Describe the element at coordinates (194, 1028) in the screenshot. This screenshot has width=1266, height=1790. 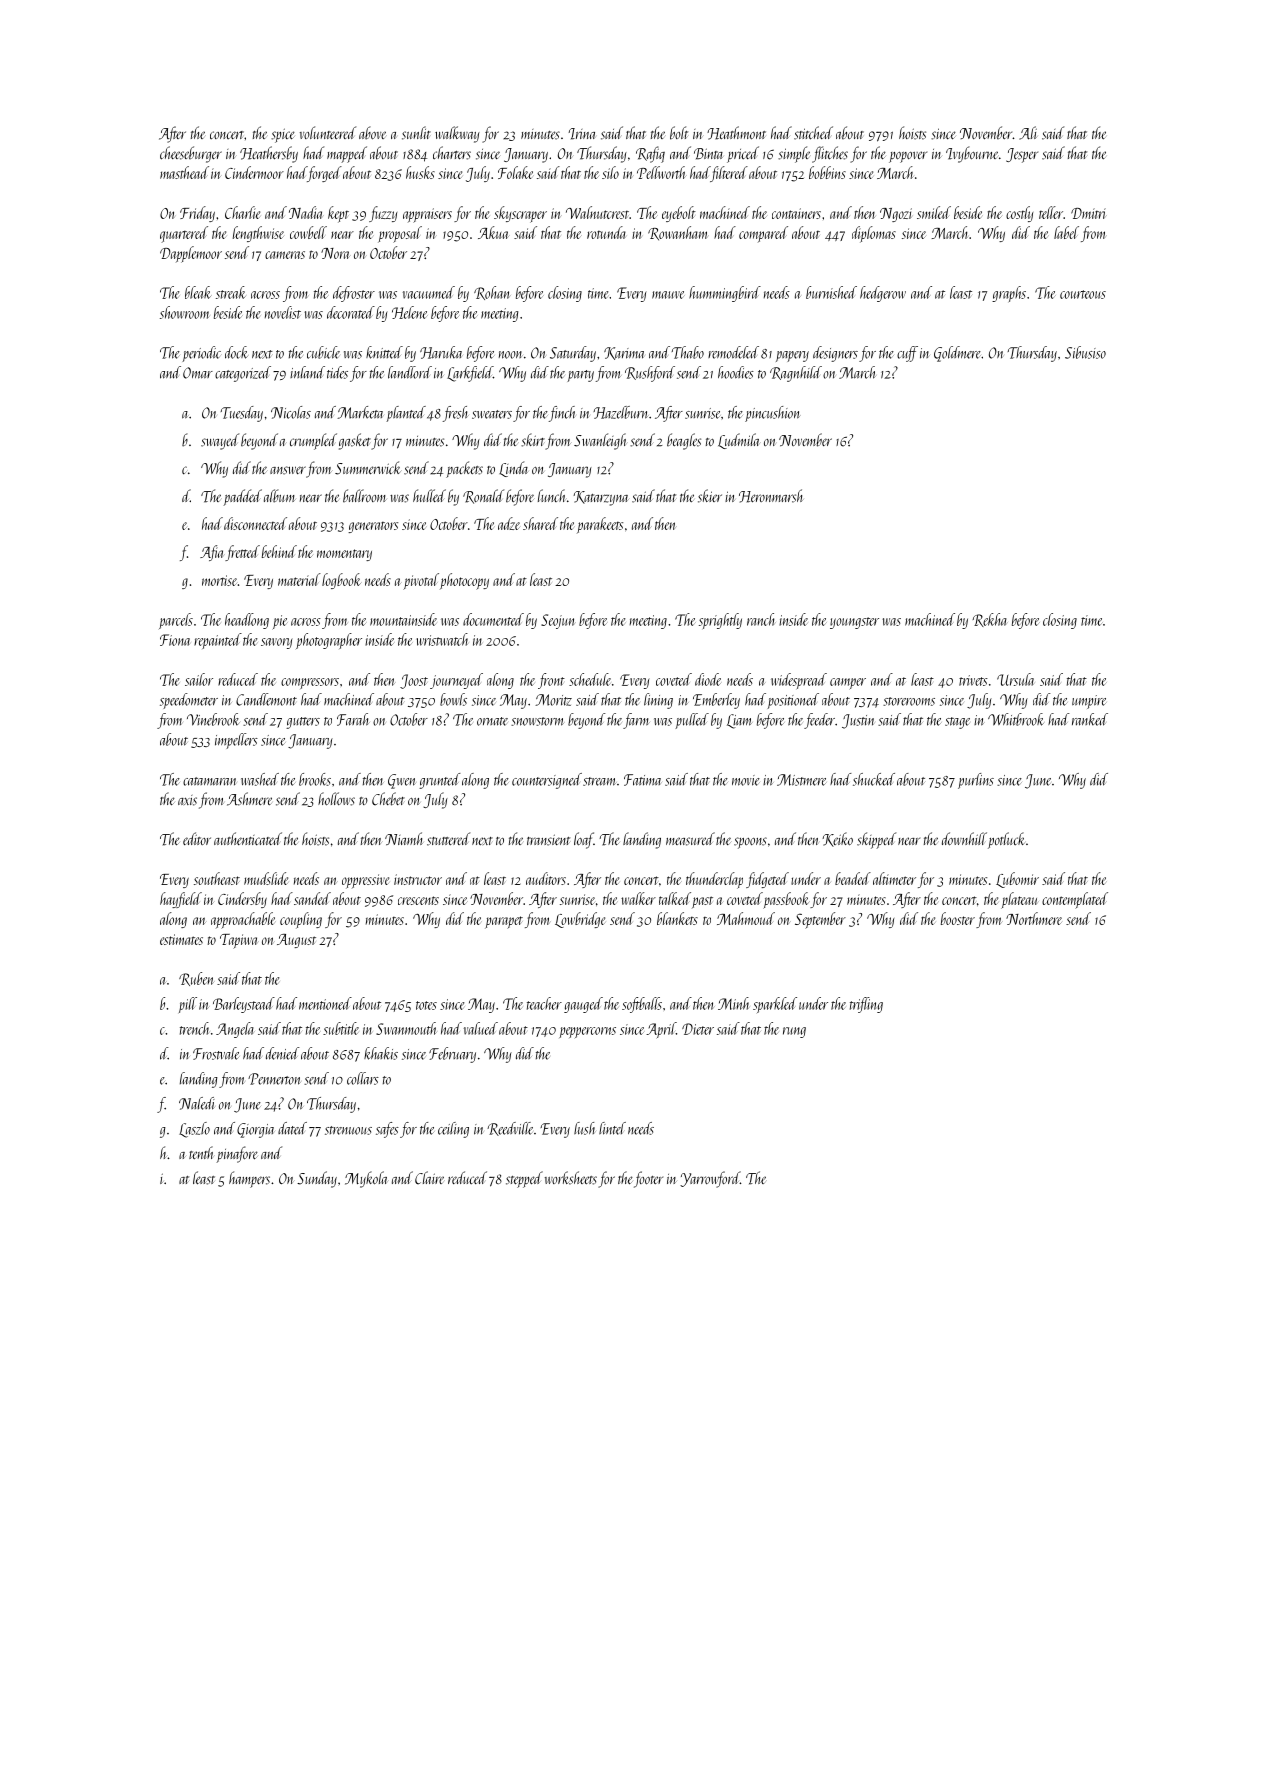
I see `trench` at that location.
